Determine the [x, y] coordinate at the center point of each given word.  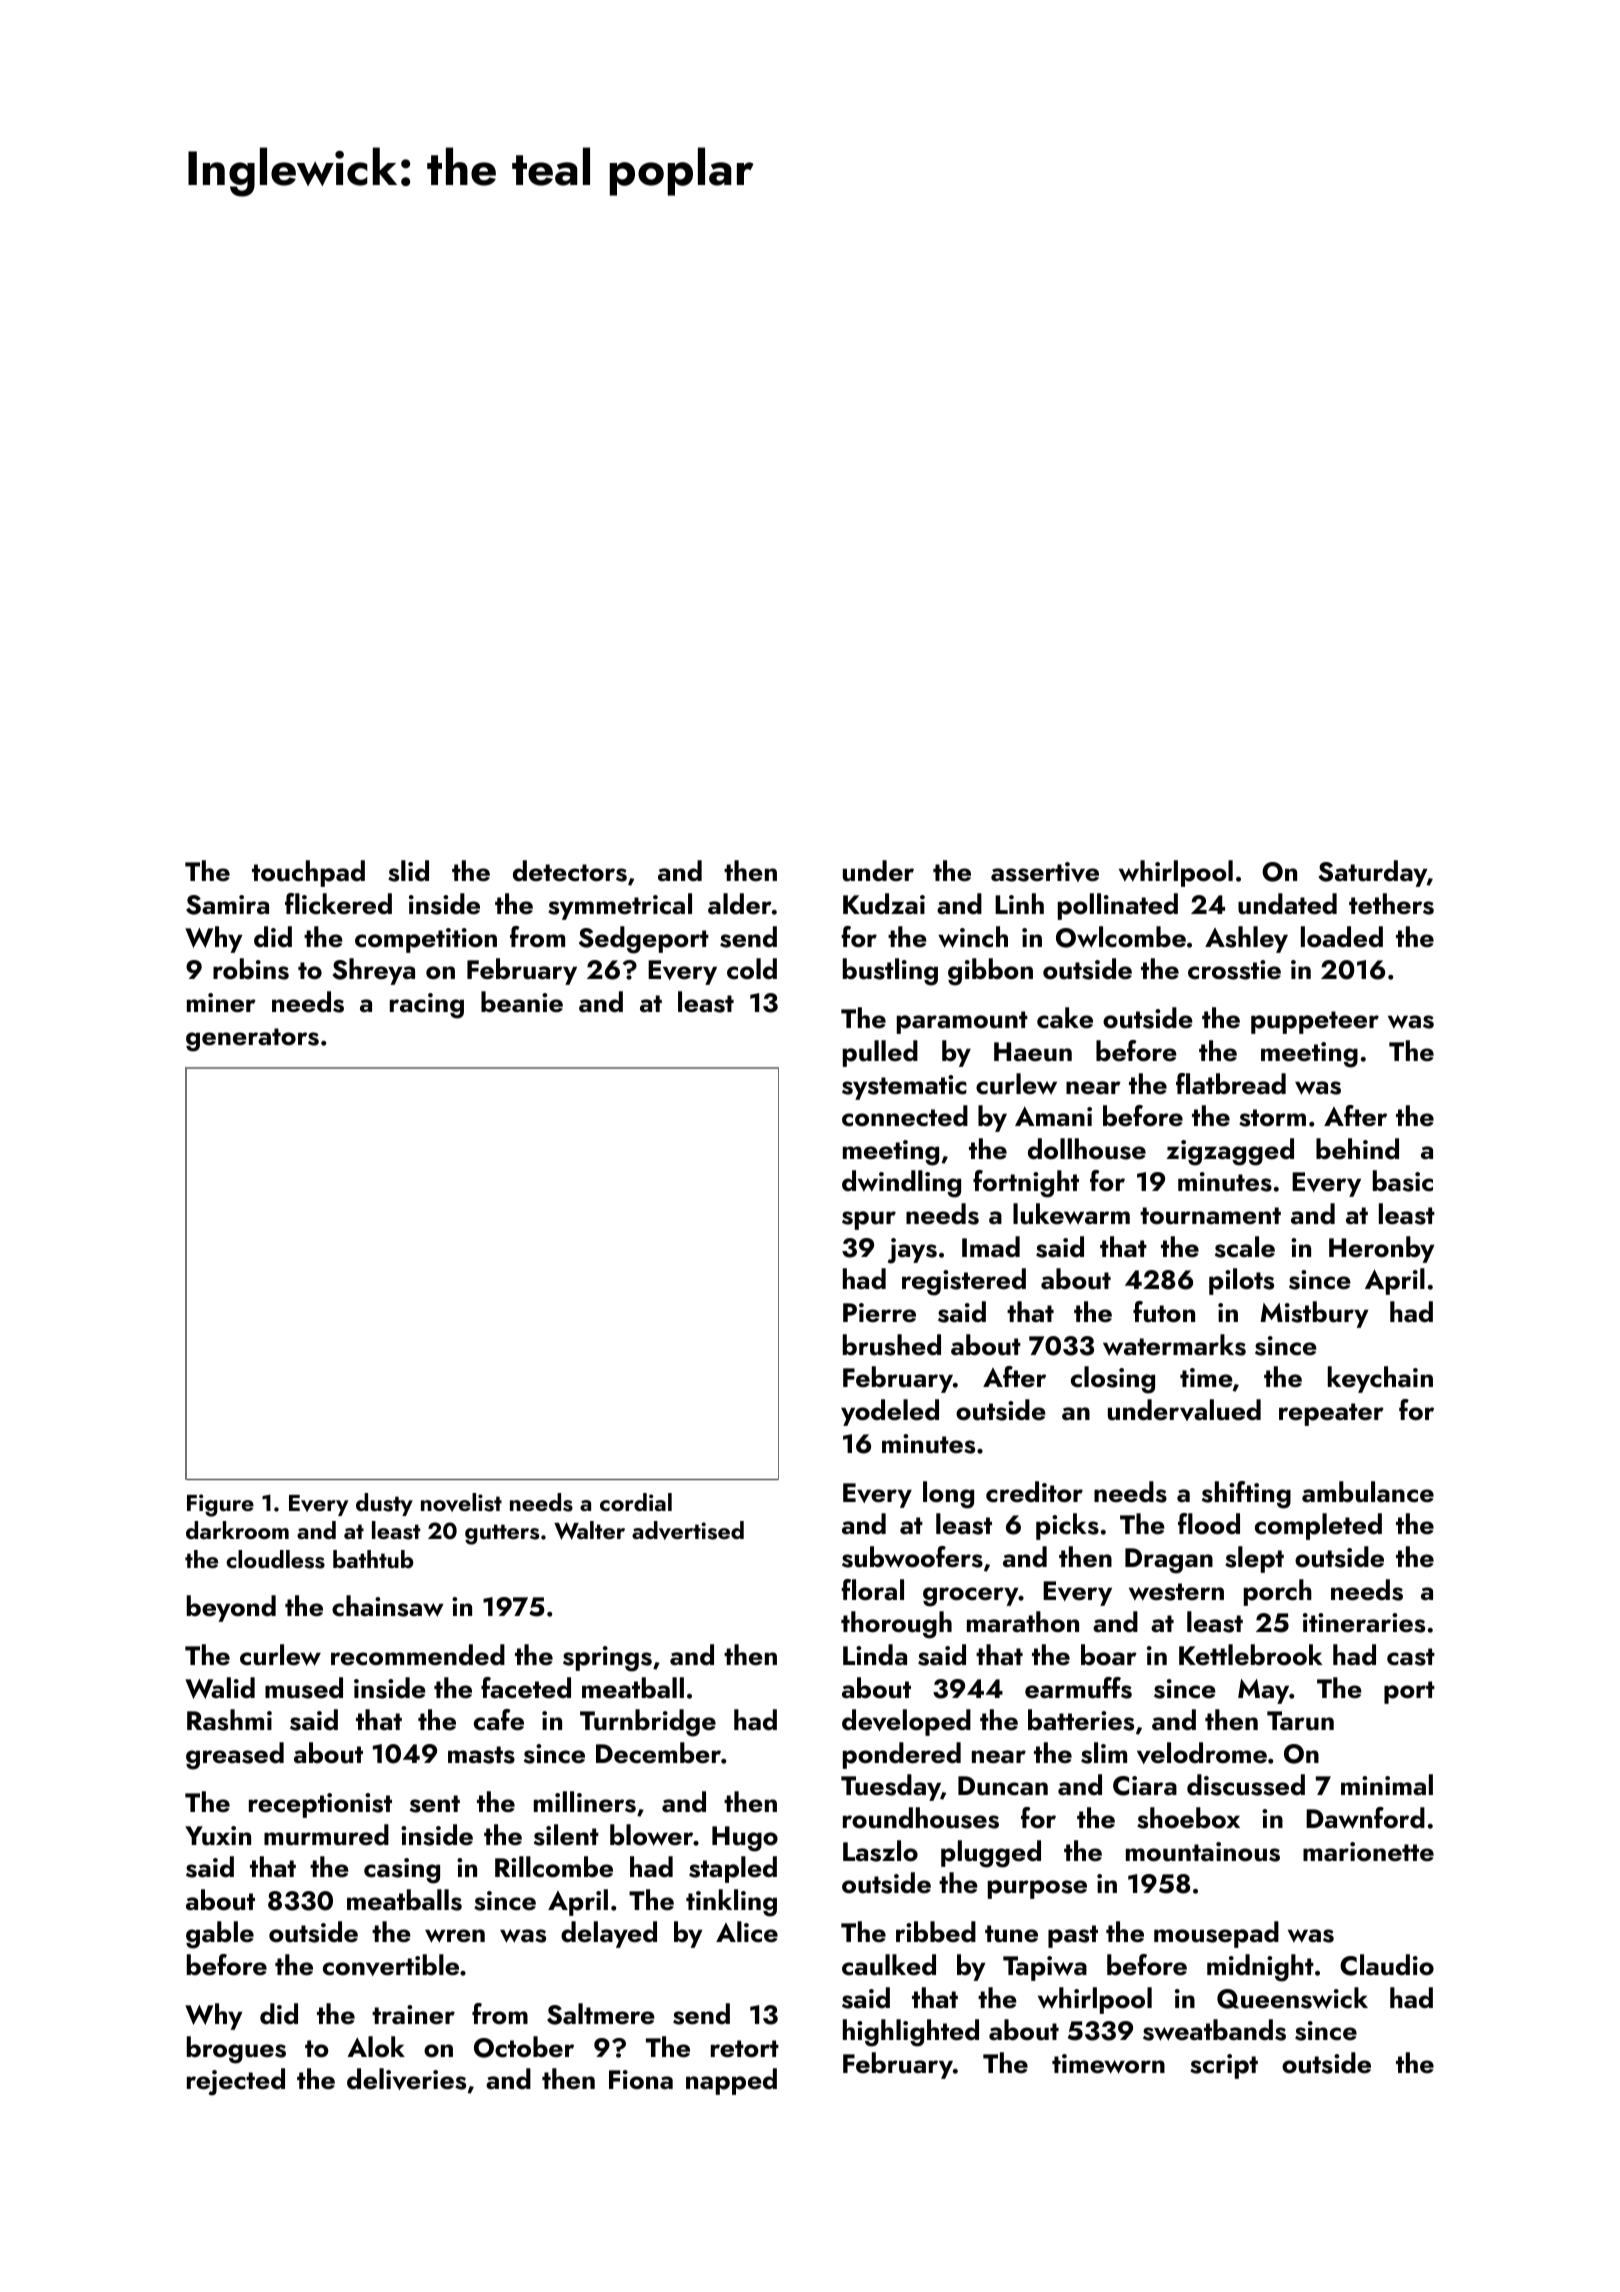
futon [1164, 1312]
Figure [220, 1505]
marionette [1368, 1852]
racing [427, 1006]
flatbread [1231, 1084]
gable [220, 1935]
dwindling [901, 1184]
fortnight [1026, 1184]
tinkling [731, 1903]
